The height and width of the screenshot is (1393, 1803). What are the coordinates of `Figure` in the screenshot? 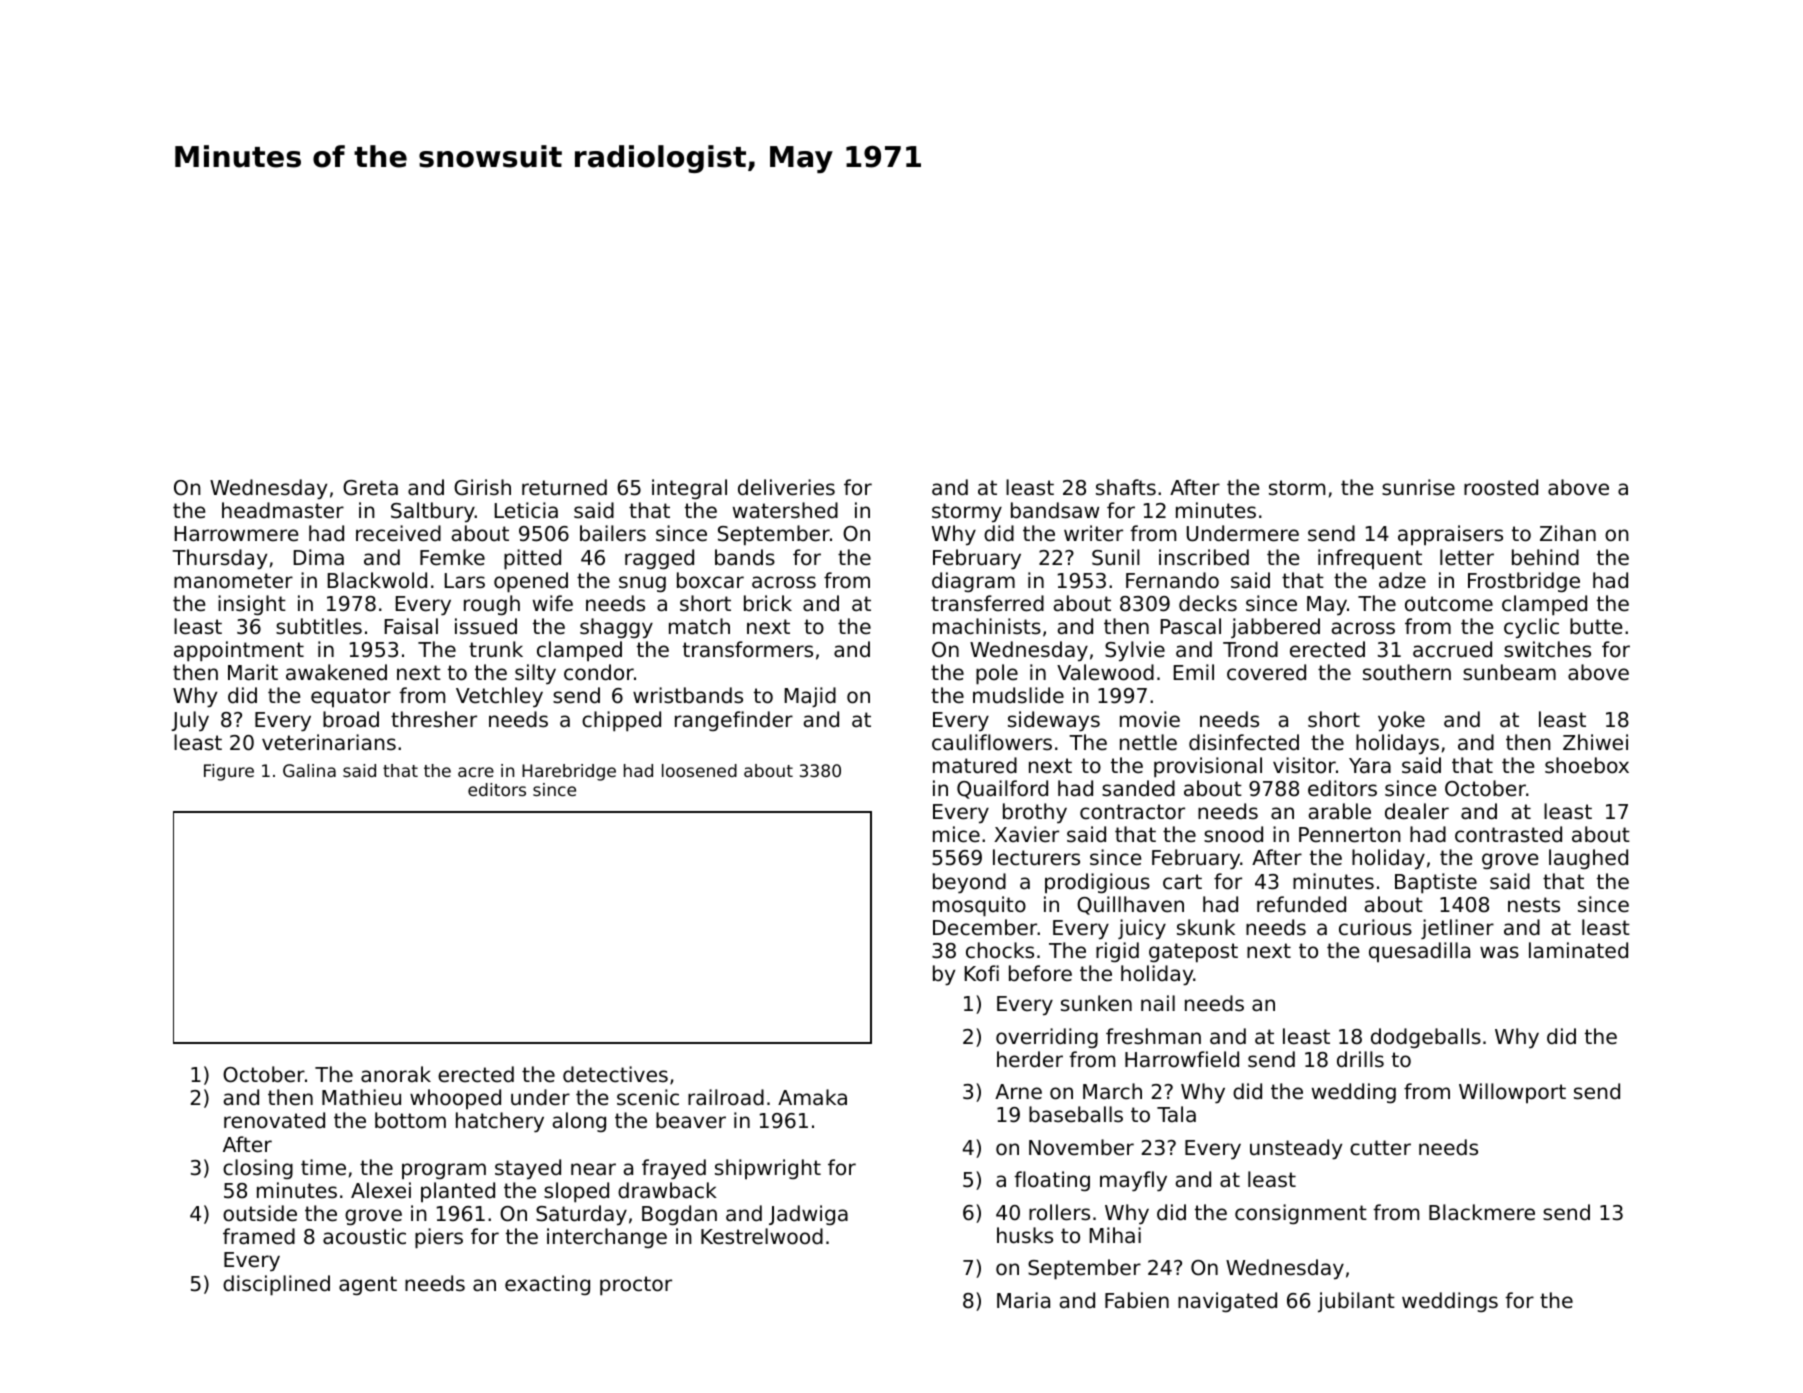 It's located at (229, 772).
